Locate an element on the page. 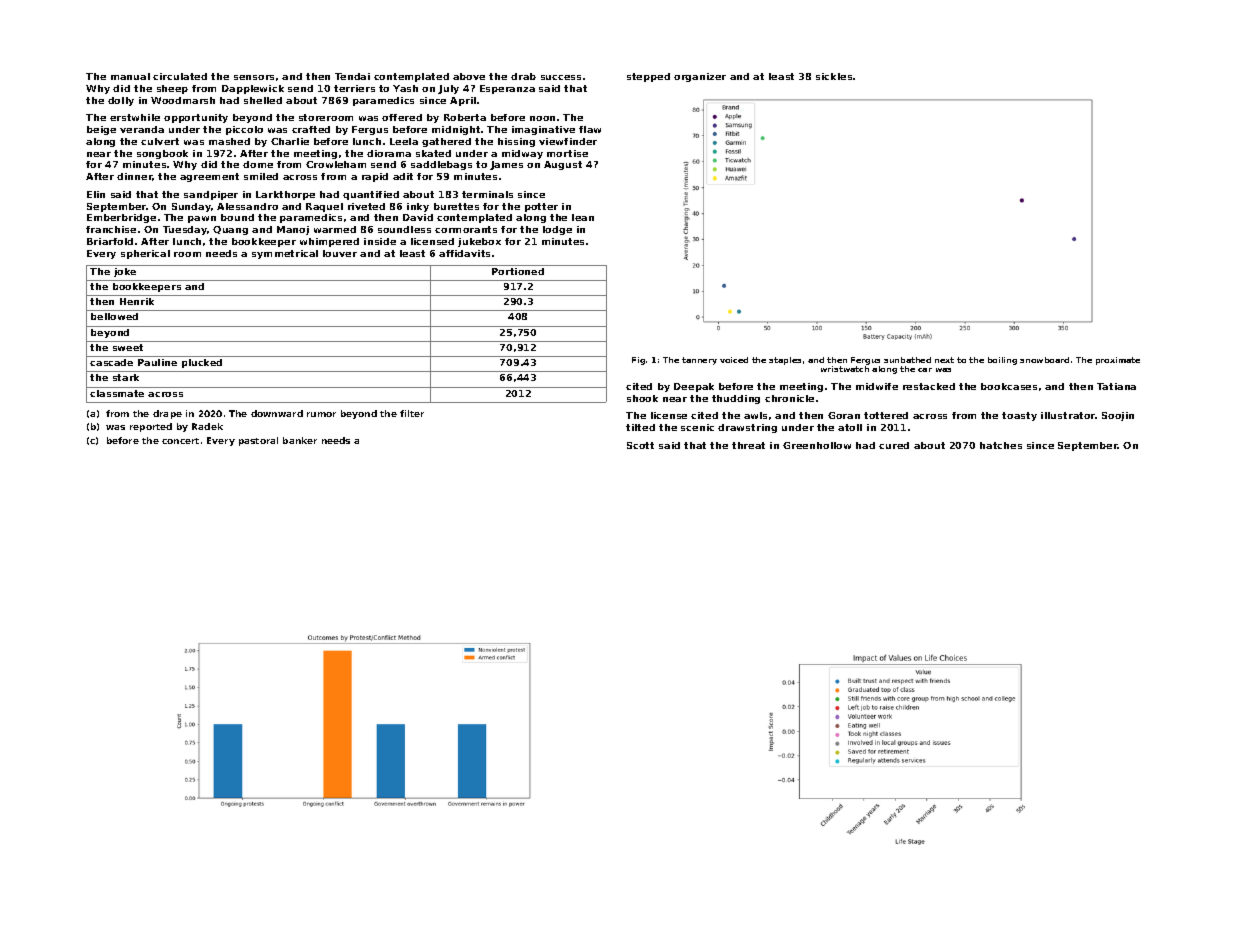 The height and width of the image is (952, 1233). Quang is located at coordinates (230, 230).
